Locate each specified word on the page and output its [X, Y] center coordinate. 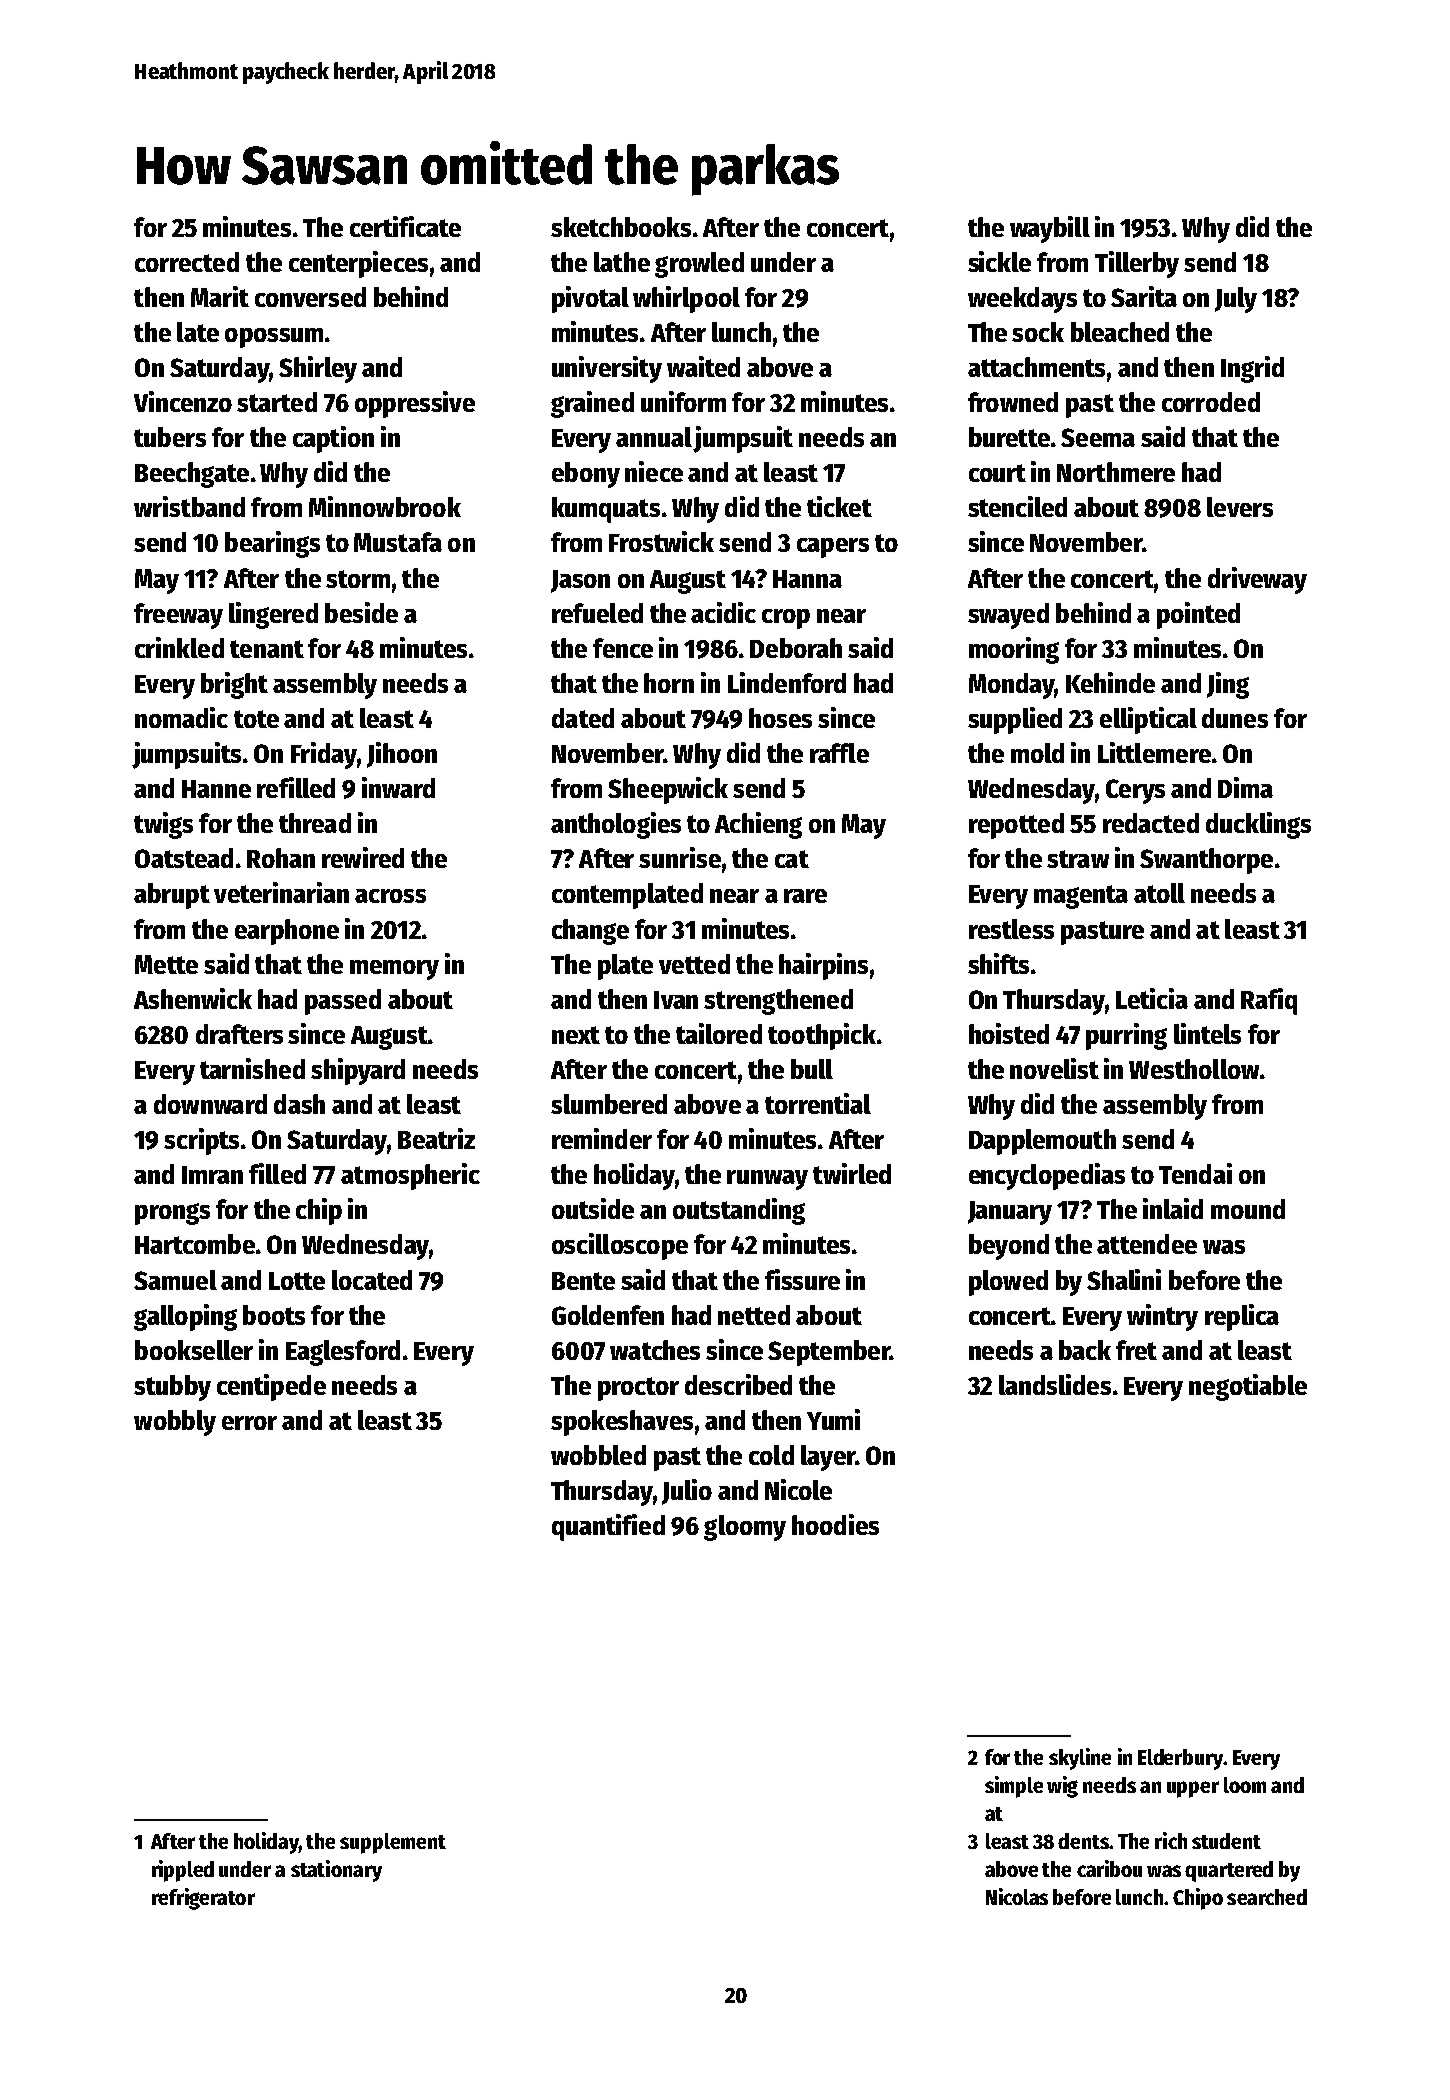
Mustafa [398, 542]
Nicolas [1017, 1896]
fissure [802, 1279]
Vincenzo [183, 401]
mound [1248, 1209]
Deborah [796, 648]
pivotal [590, 299]
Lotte [297, 1281]
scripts [201, 1141]
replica [1242, 1317]
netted [754, 1315]
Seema [1098, 437]
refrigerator [203, 1899]
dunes [1235, 718]
